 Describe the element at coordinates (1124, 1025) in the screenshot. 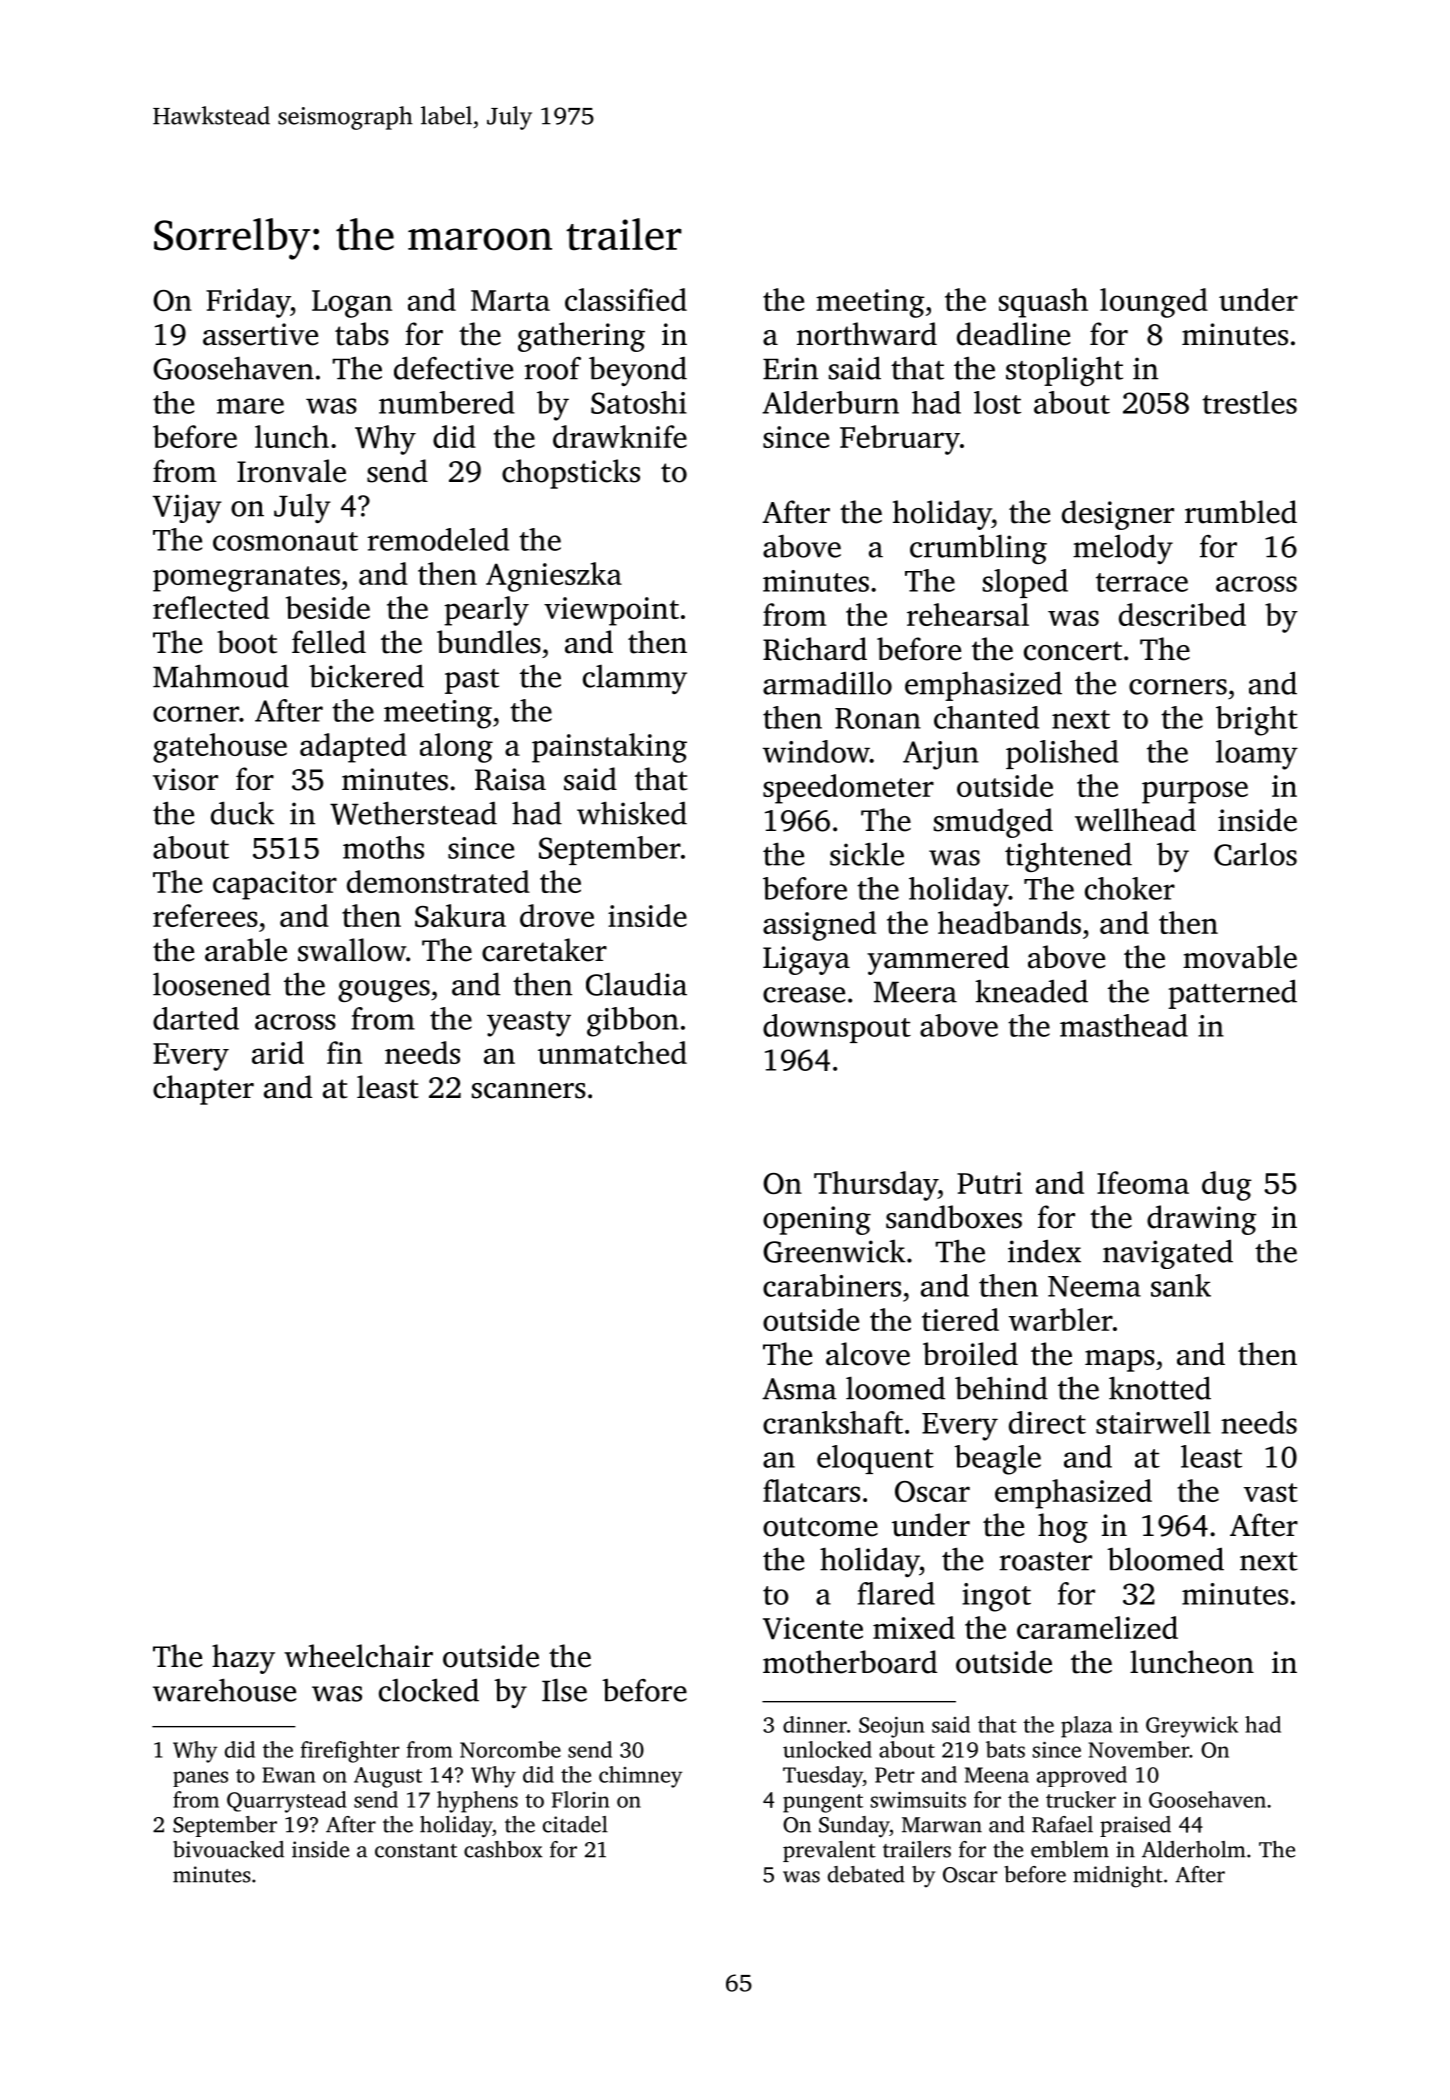

I see `masthead` at that location.
